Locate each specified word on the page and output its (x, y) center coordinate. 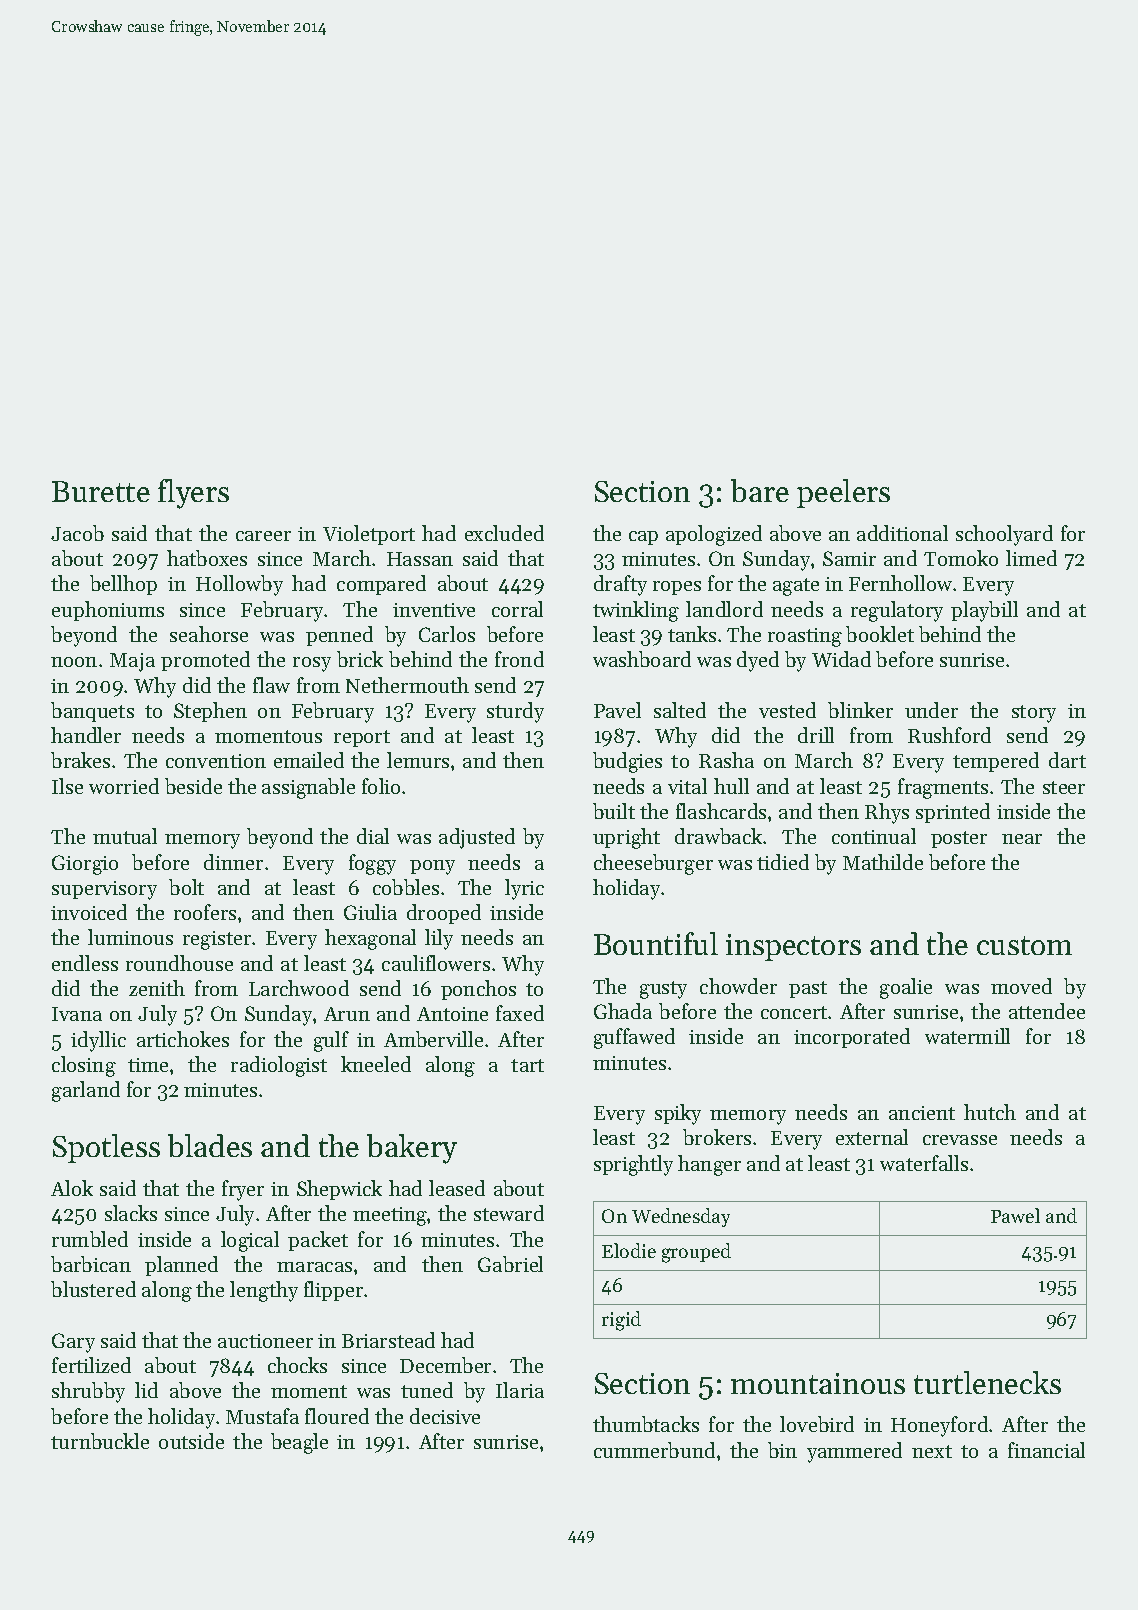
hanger (709, 1165)
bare (760, 490)
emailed (309, 760)
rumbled (90, 1239)
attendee (1047, 1011)
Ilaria (520, 1390)
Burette (101, 491)
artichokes (183, 1039)
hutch (990, 1112)
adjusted (477, 838)
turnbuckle (100, 1441)
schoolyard (1004, 535)
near (1022, 839)
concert (794, 1012)
